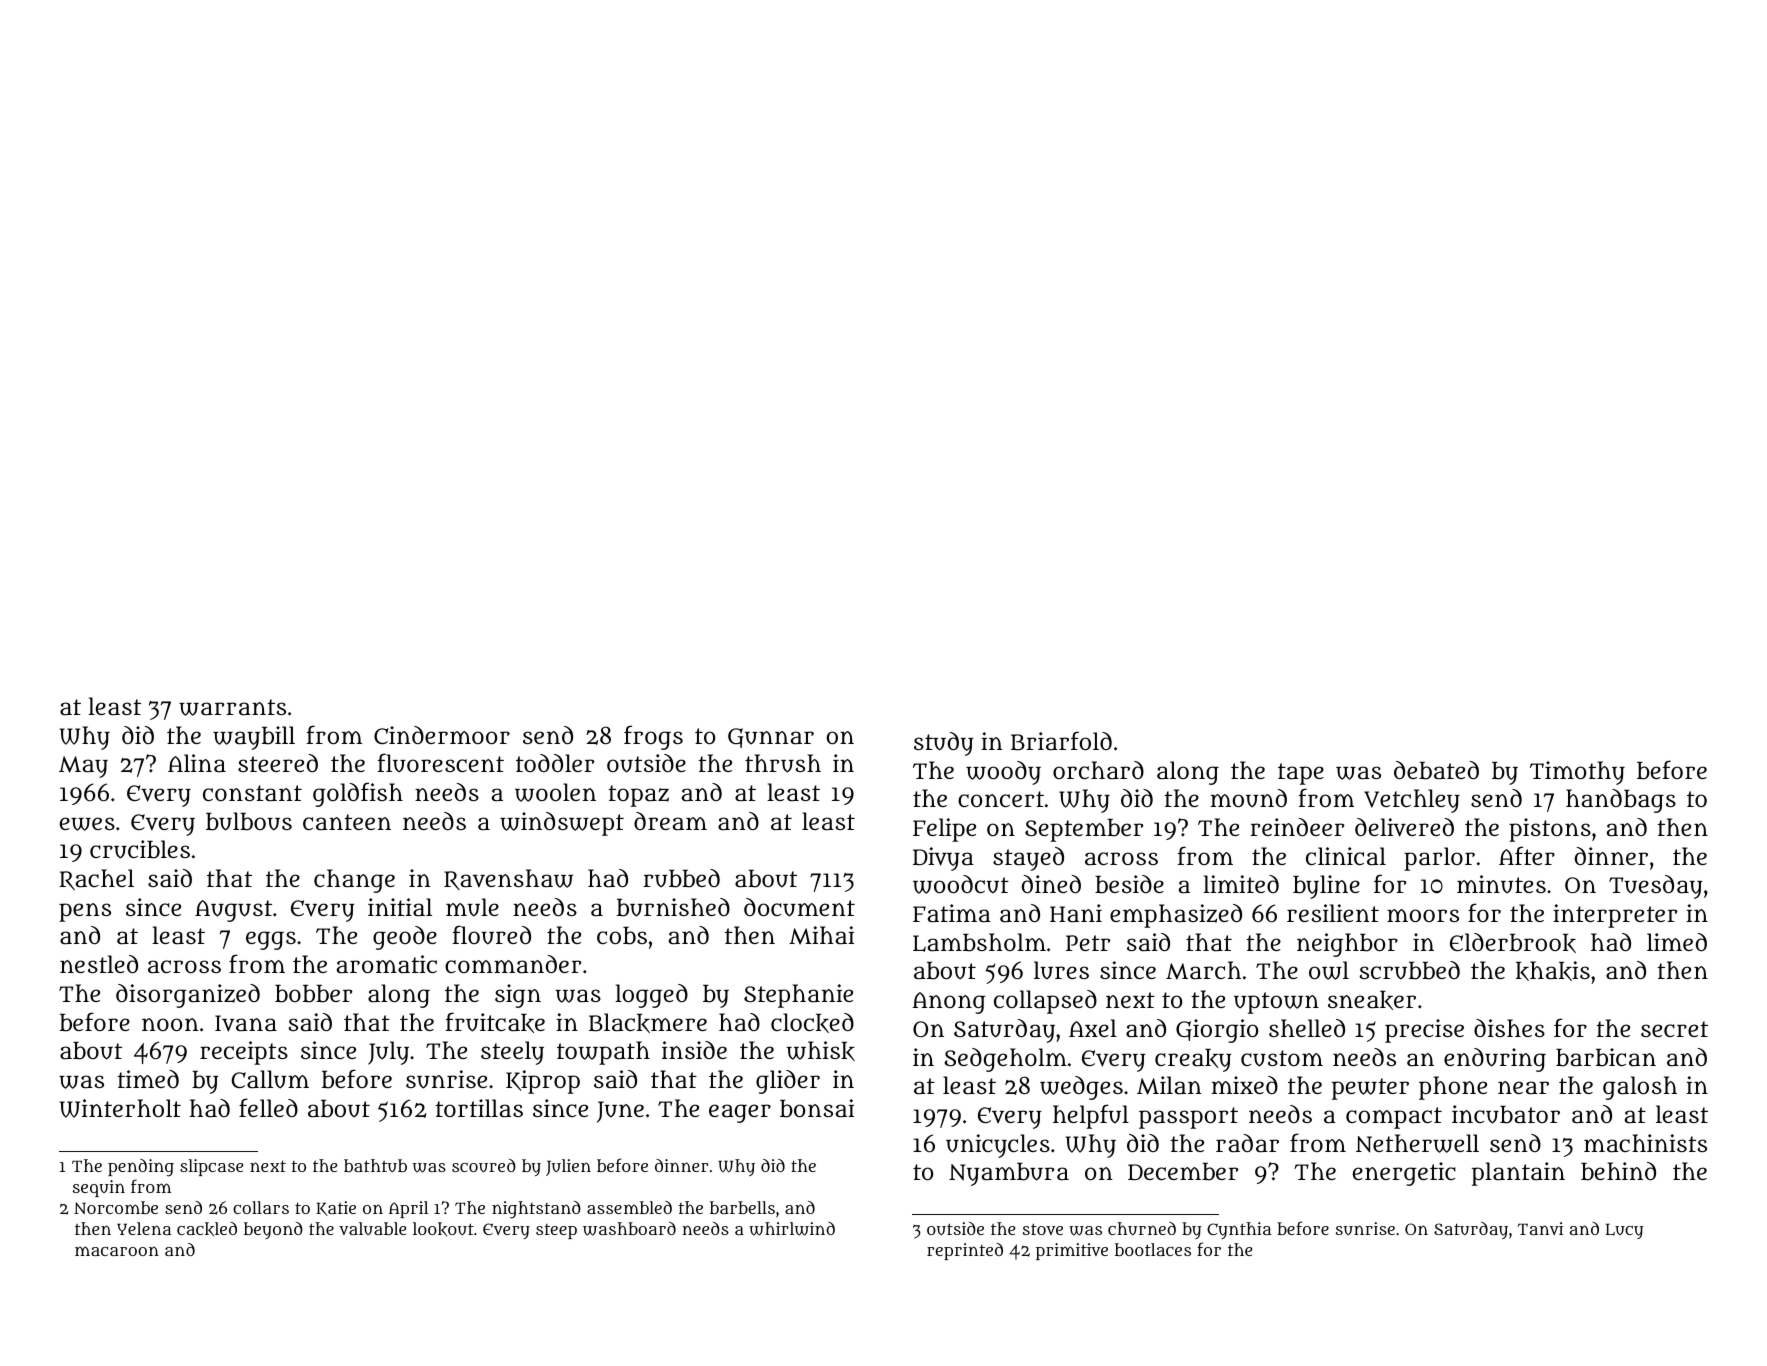 The image size is (1767, 1366). I want to click on Ravenshaw, so click(508, 879).
